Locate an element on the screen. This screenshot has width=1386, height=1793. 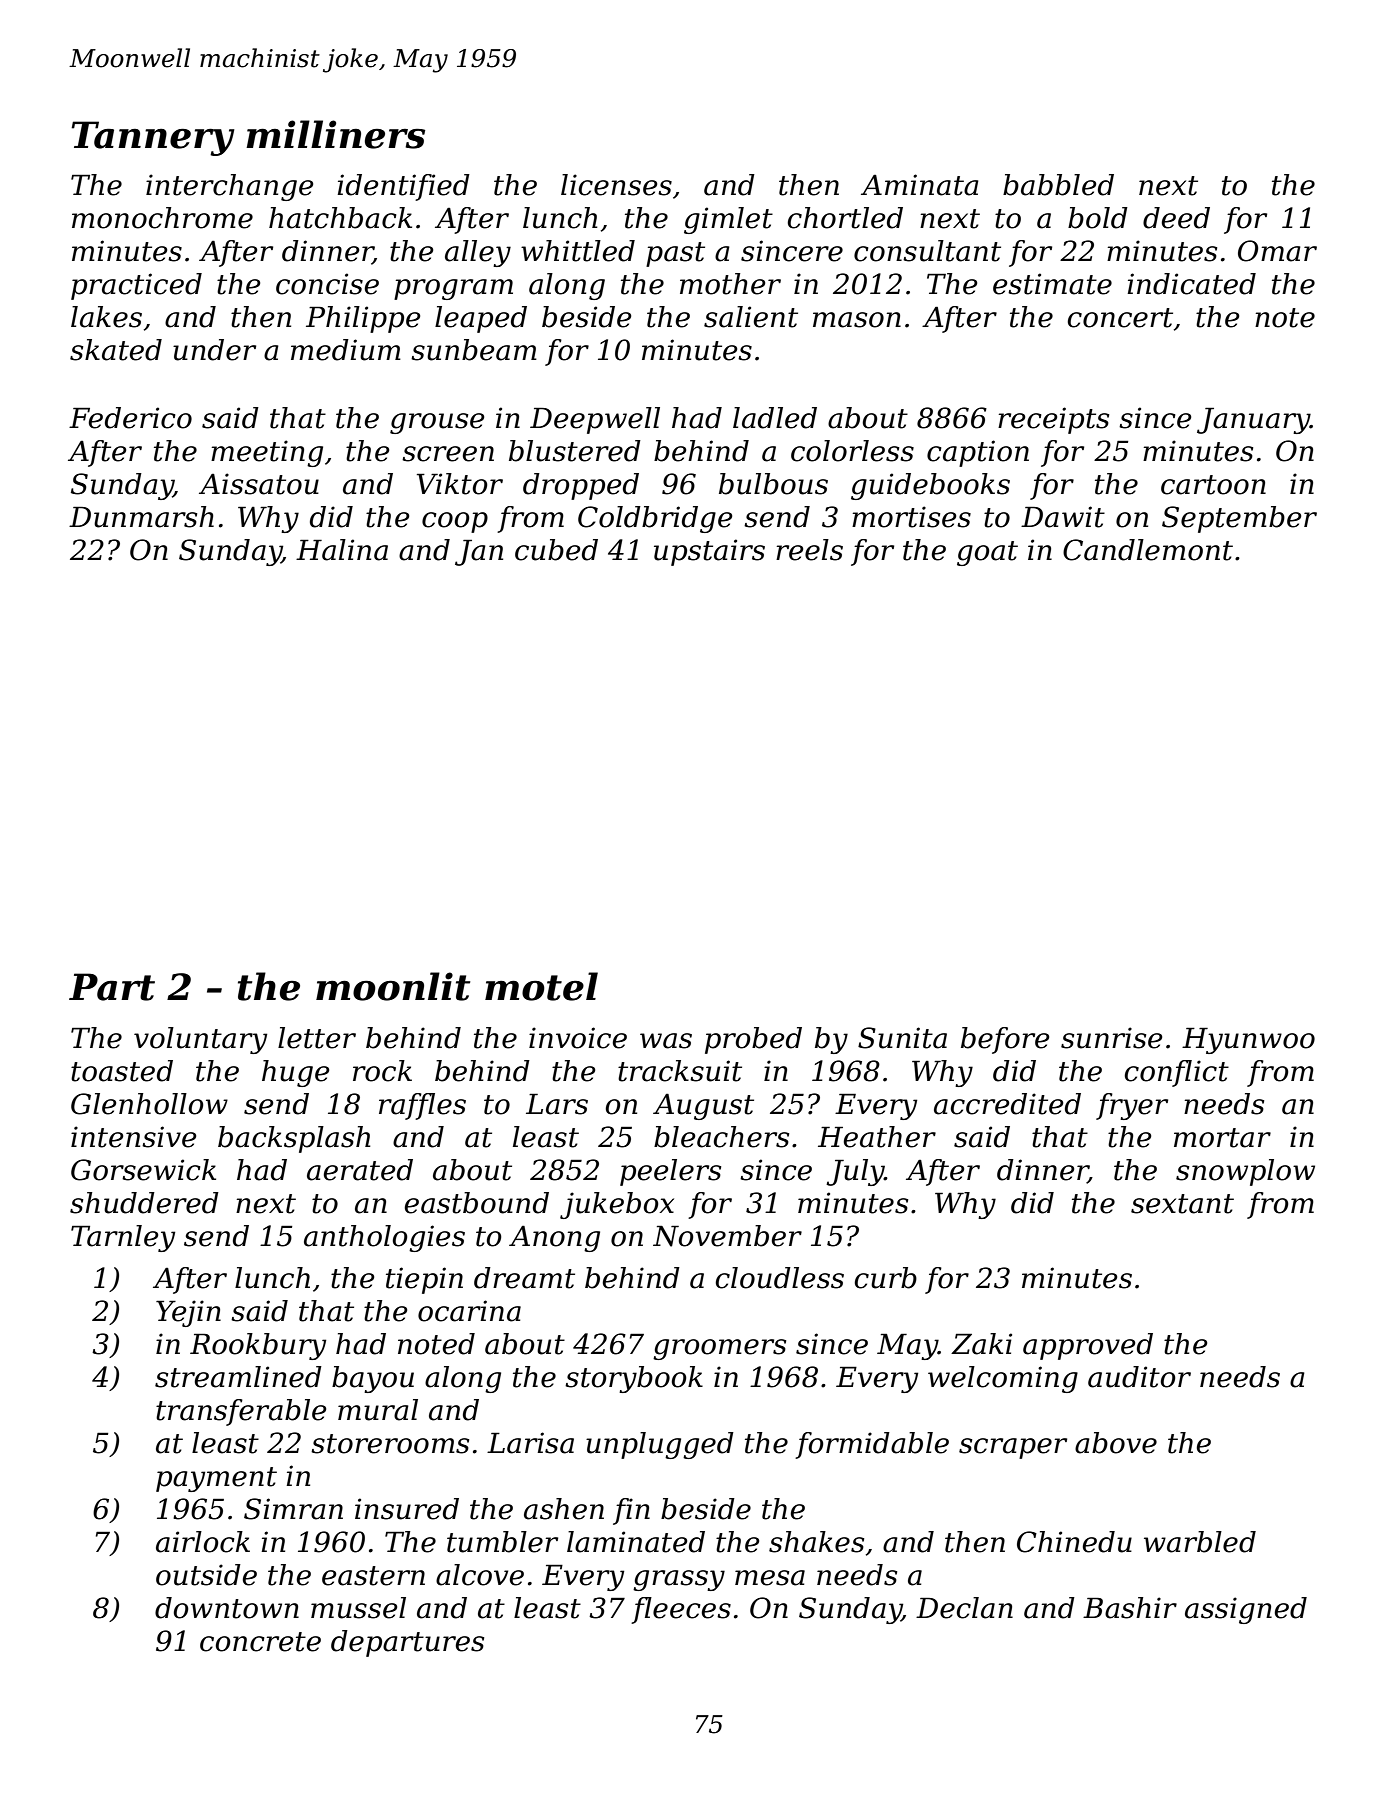
Hyunwoo is located at coordinates (1248, 1040).
